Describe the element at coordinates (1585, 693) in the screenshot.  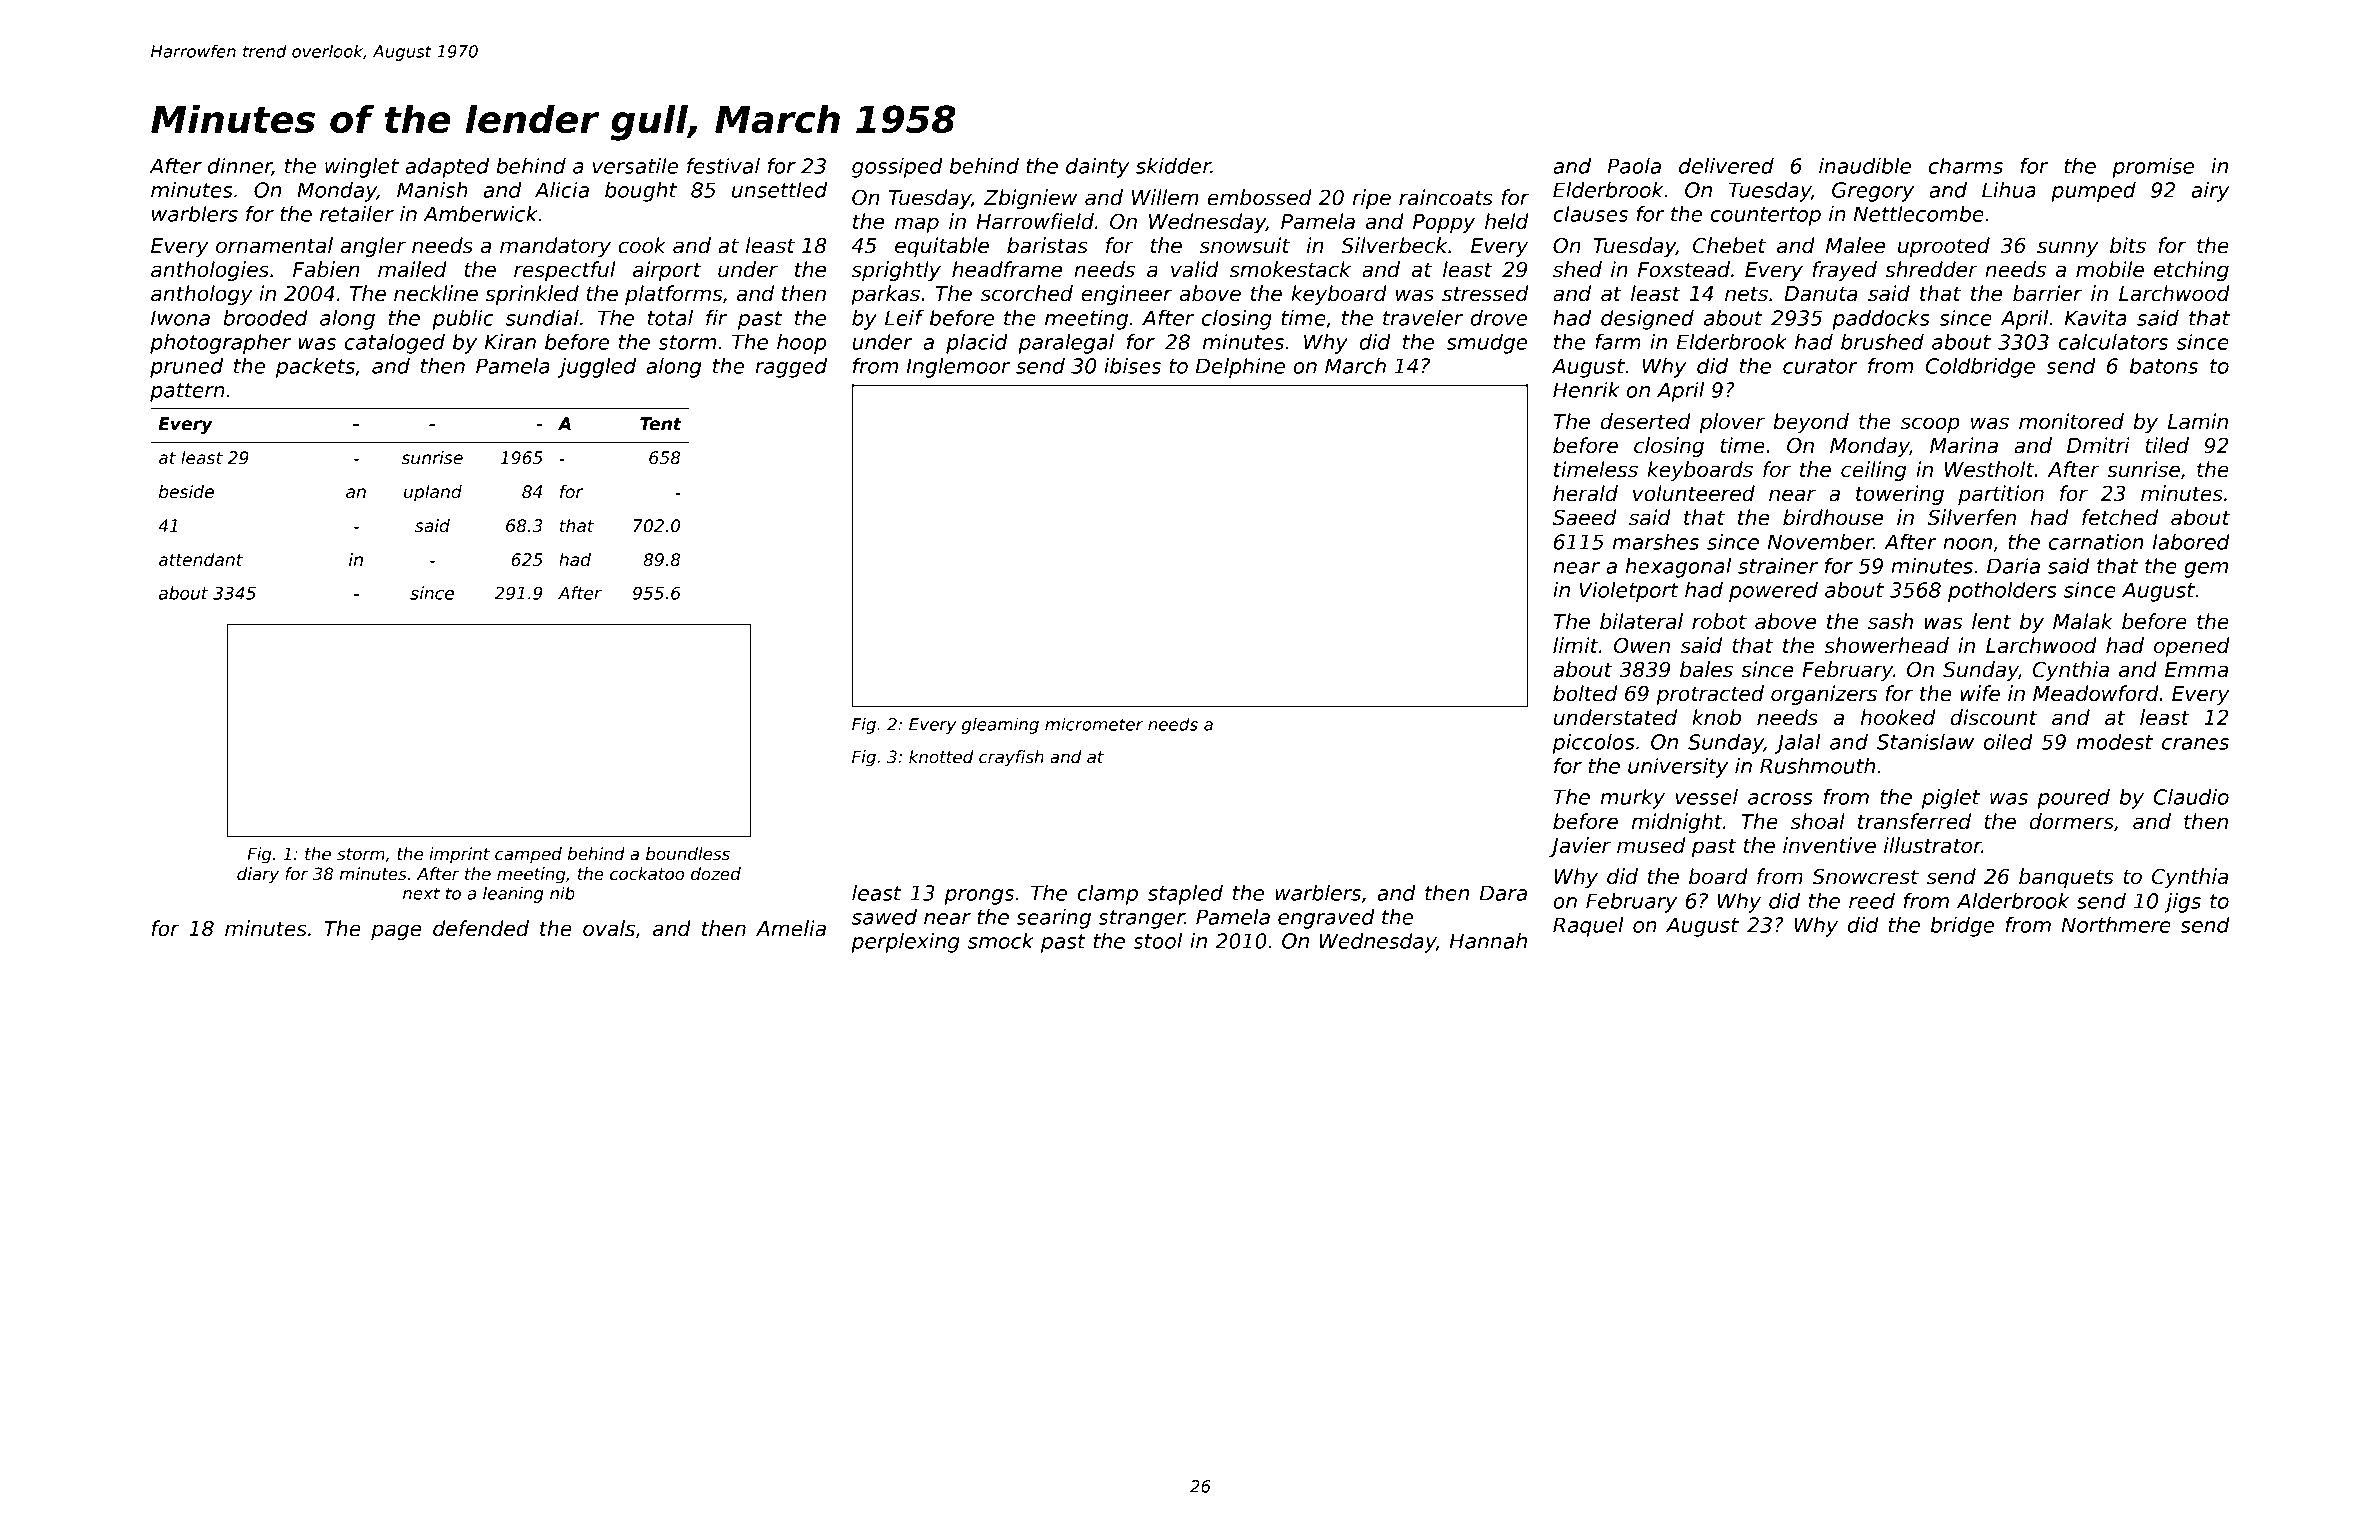
I see `bolted` at that location.
